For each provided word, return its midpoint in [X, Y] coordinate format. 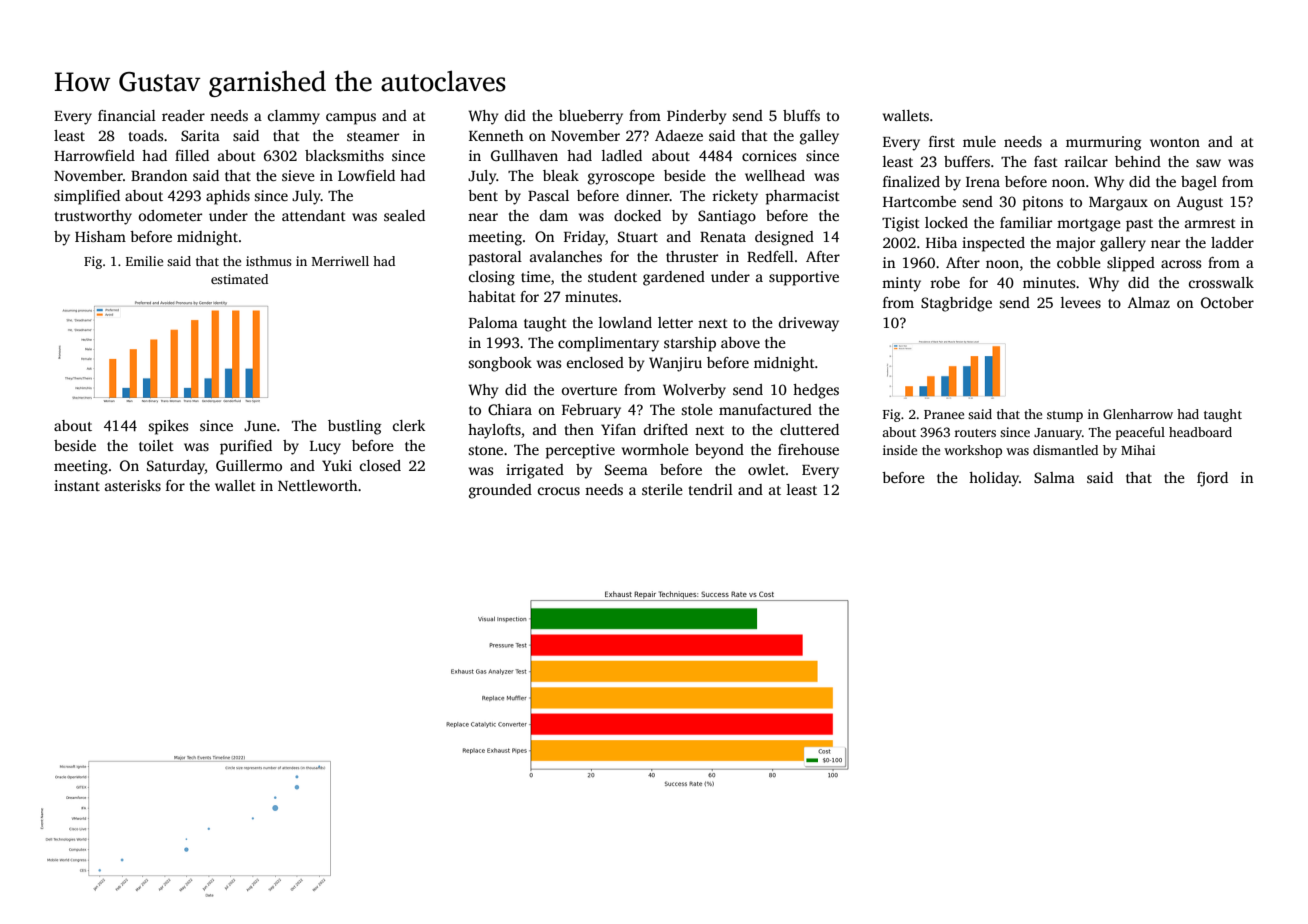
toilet [156, 445]
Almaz [1149, 302]
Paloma [493, 322]
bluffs [801, 115]
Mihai [1138, 450]
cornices [769, 155]
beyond [719, 451]
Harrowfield [94, 155]
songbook [500, 364]
